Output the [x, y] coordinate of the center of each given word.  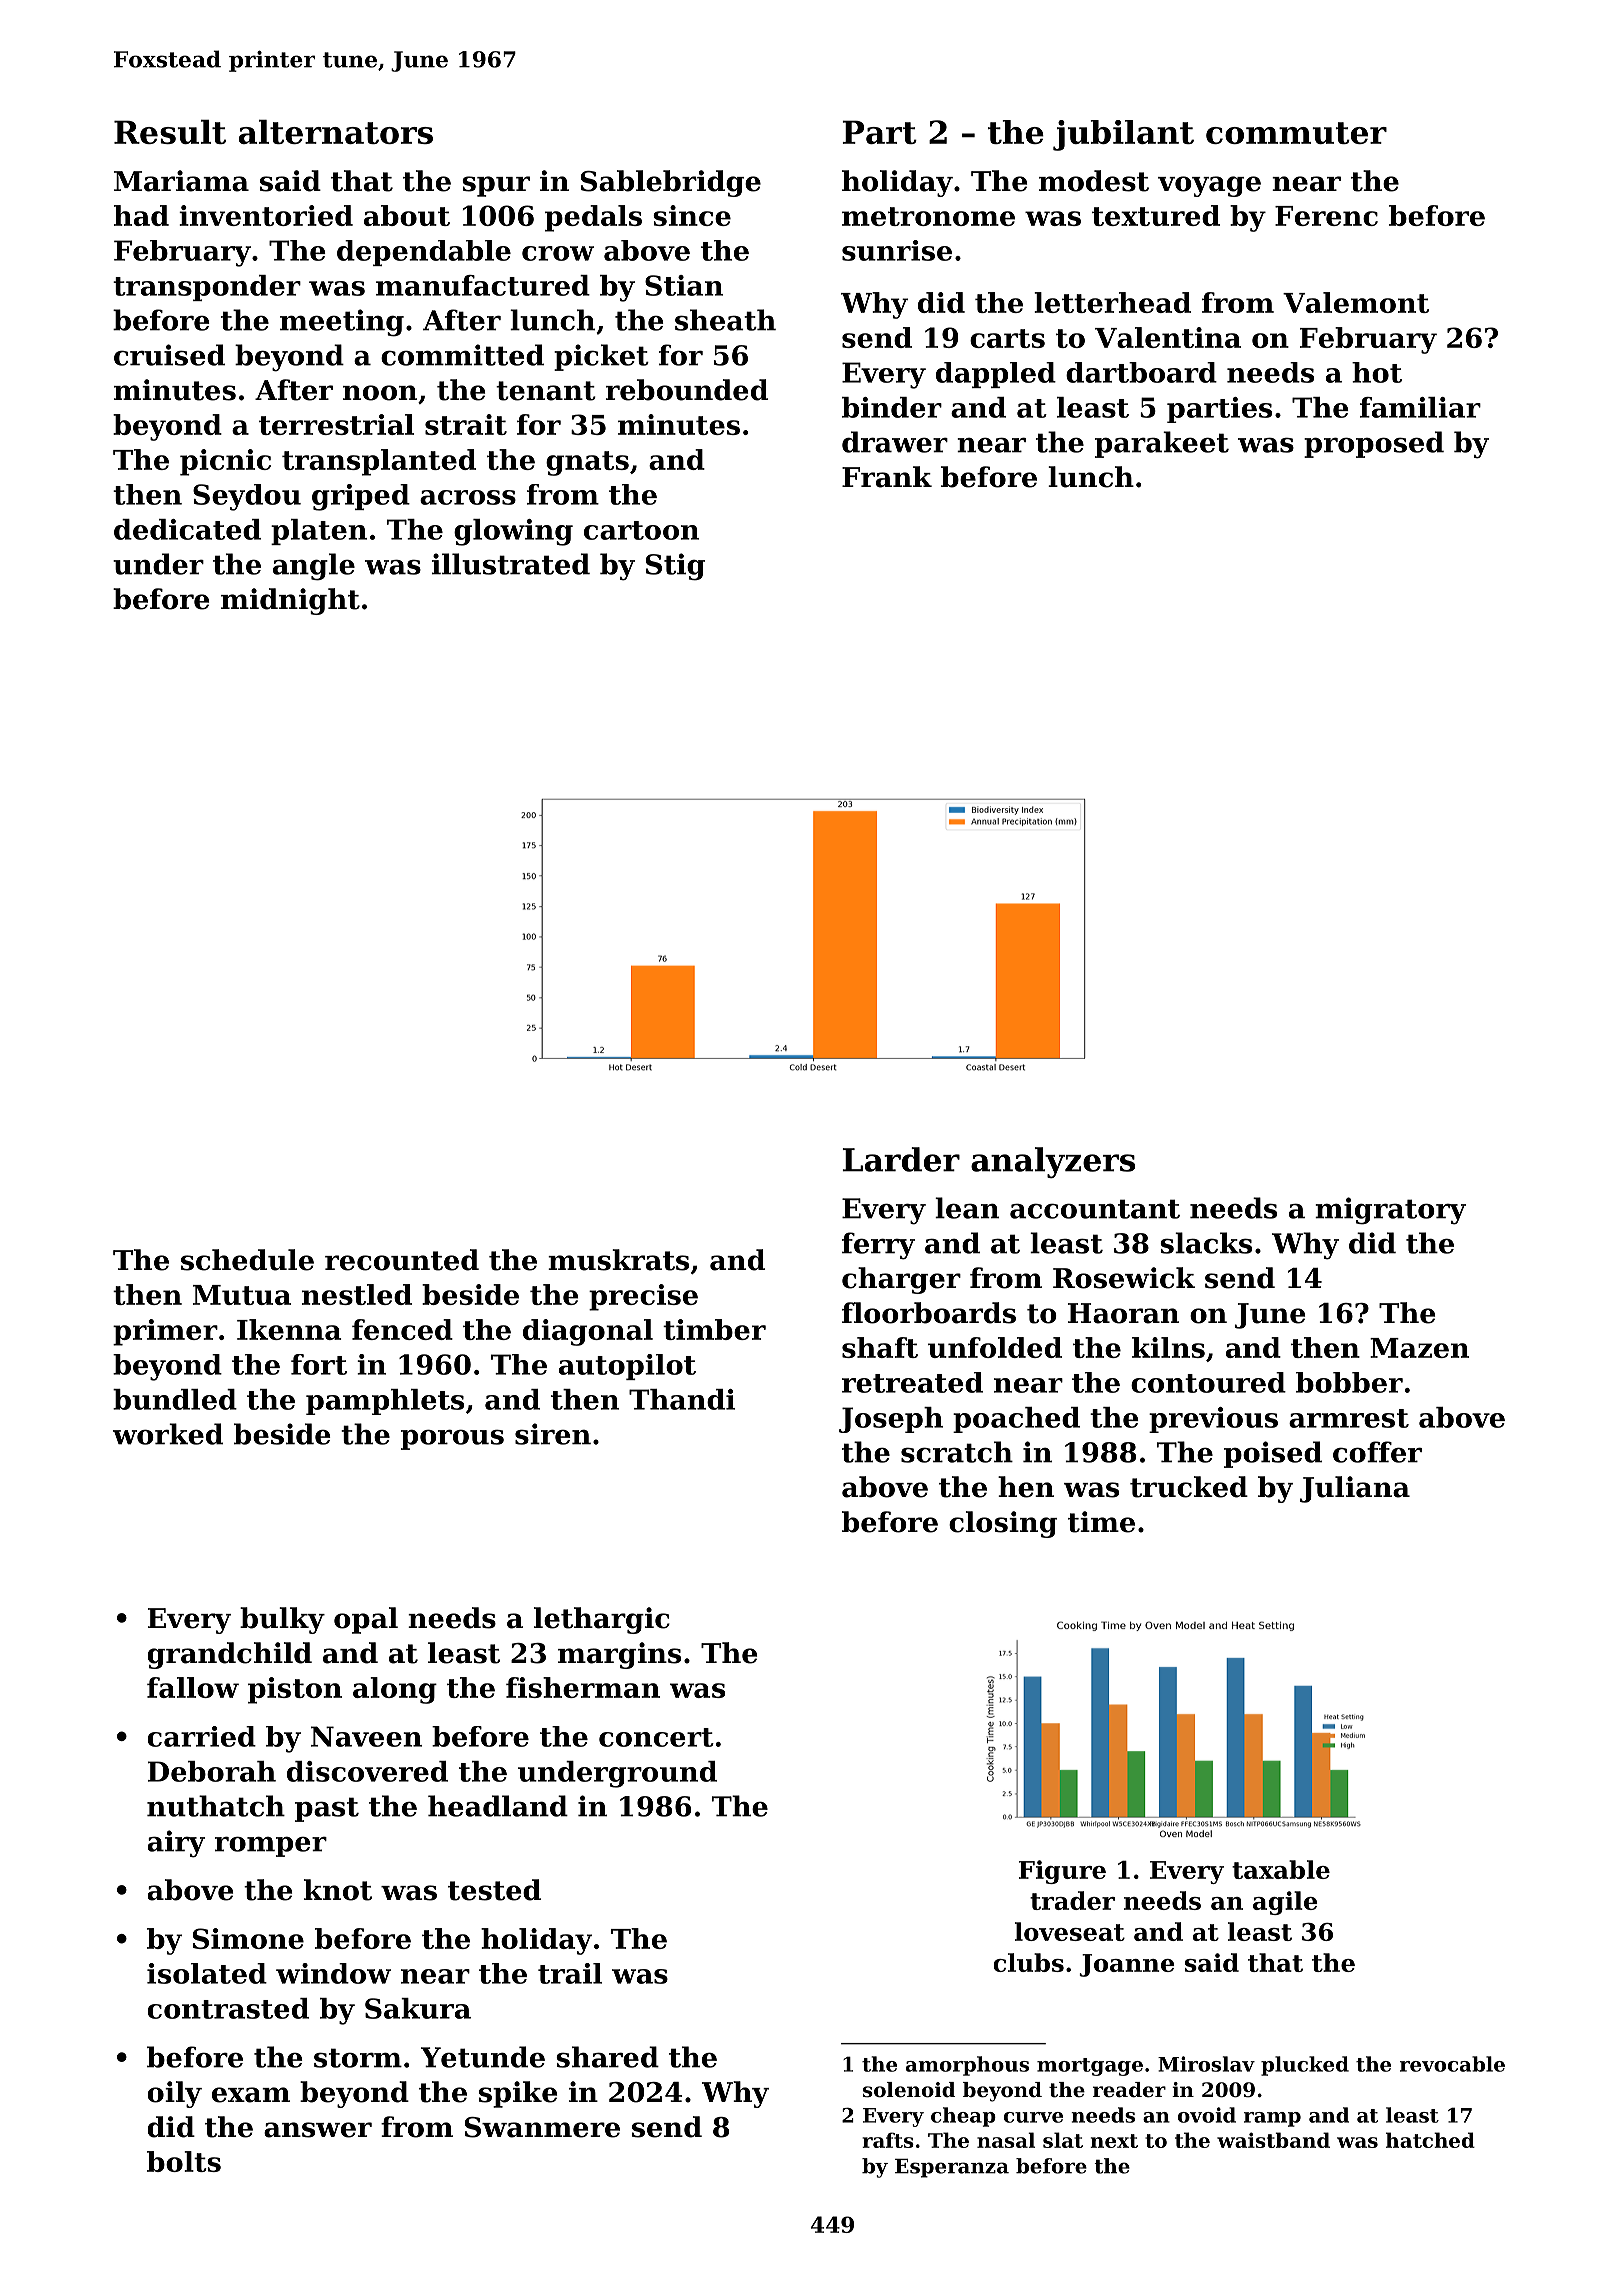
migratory [1390, 1211]
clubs [1029, 1962]
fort [319, 1364]
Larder [901, 1159]
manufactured [483, 285]
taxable [1281, 1869]
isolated [207, 1973]
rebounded [687, 390]
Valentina [1168, 337]
